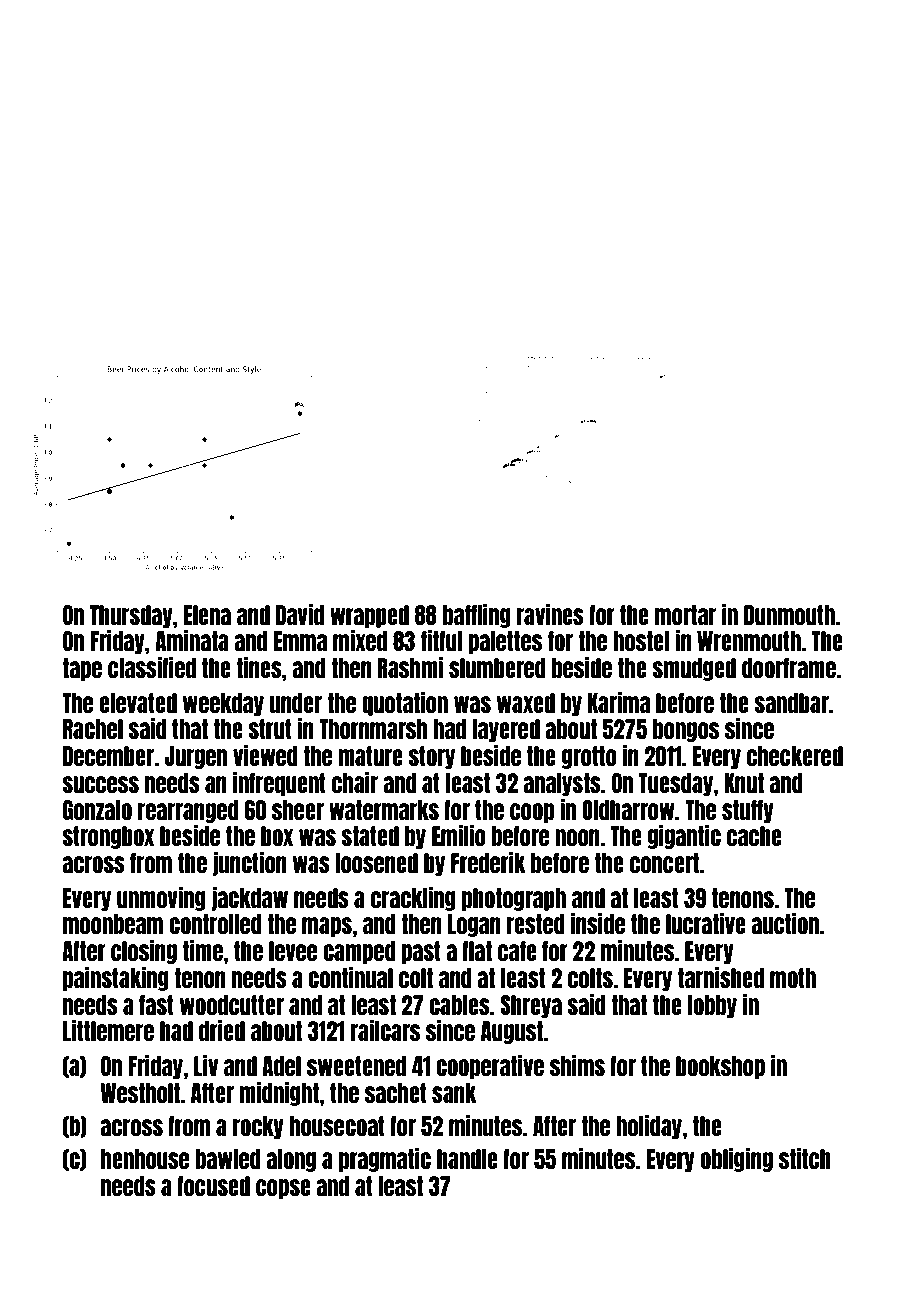 The height and width of the screenshot is (1316, 908). I want to click on smudged, so click(694, 669).
